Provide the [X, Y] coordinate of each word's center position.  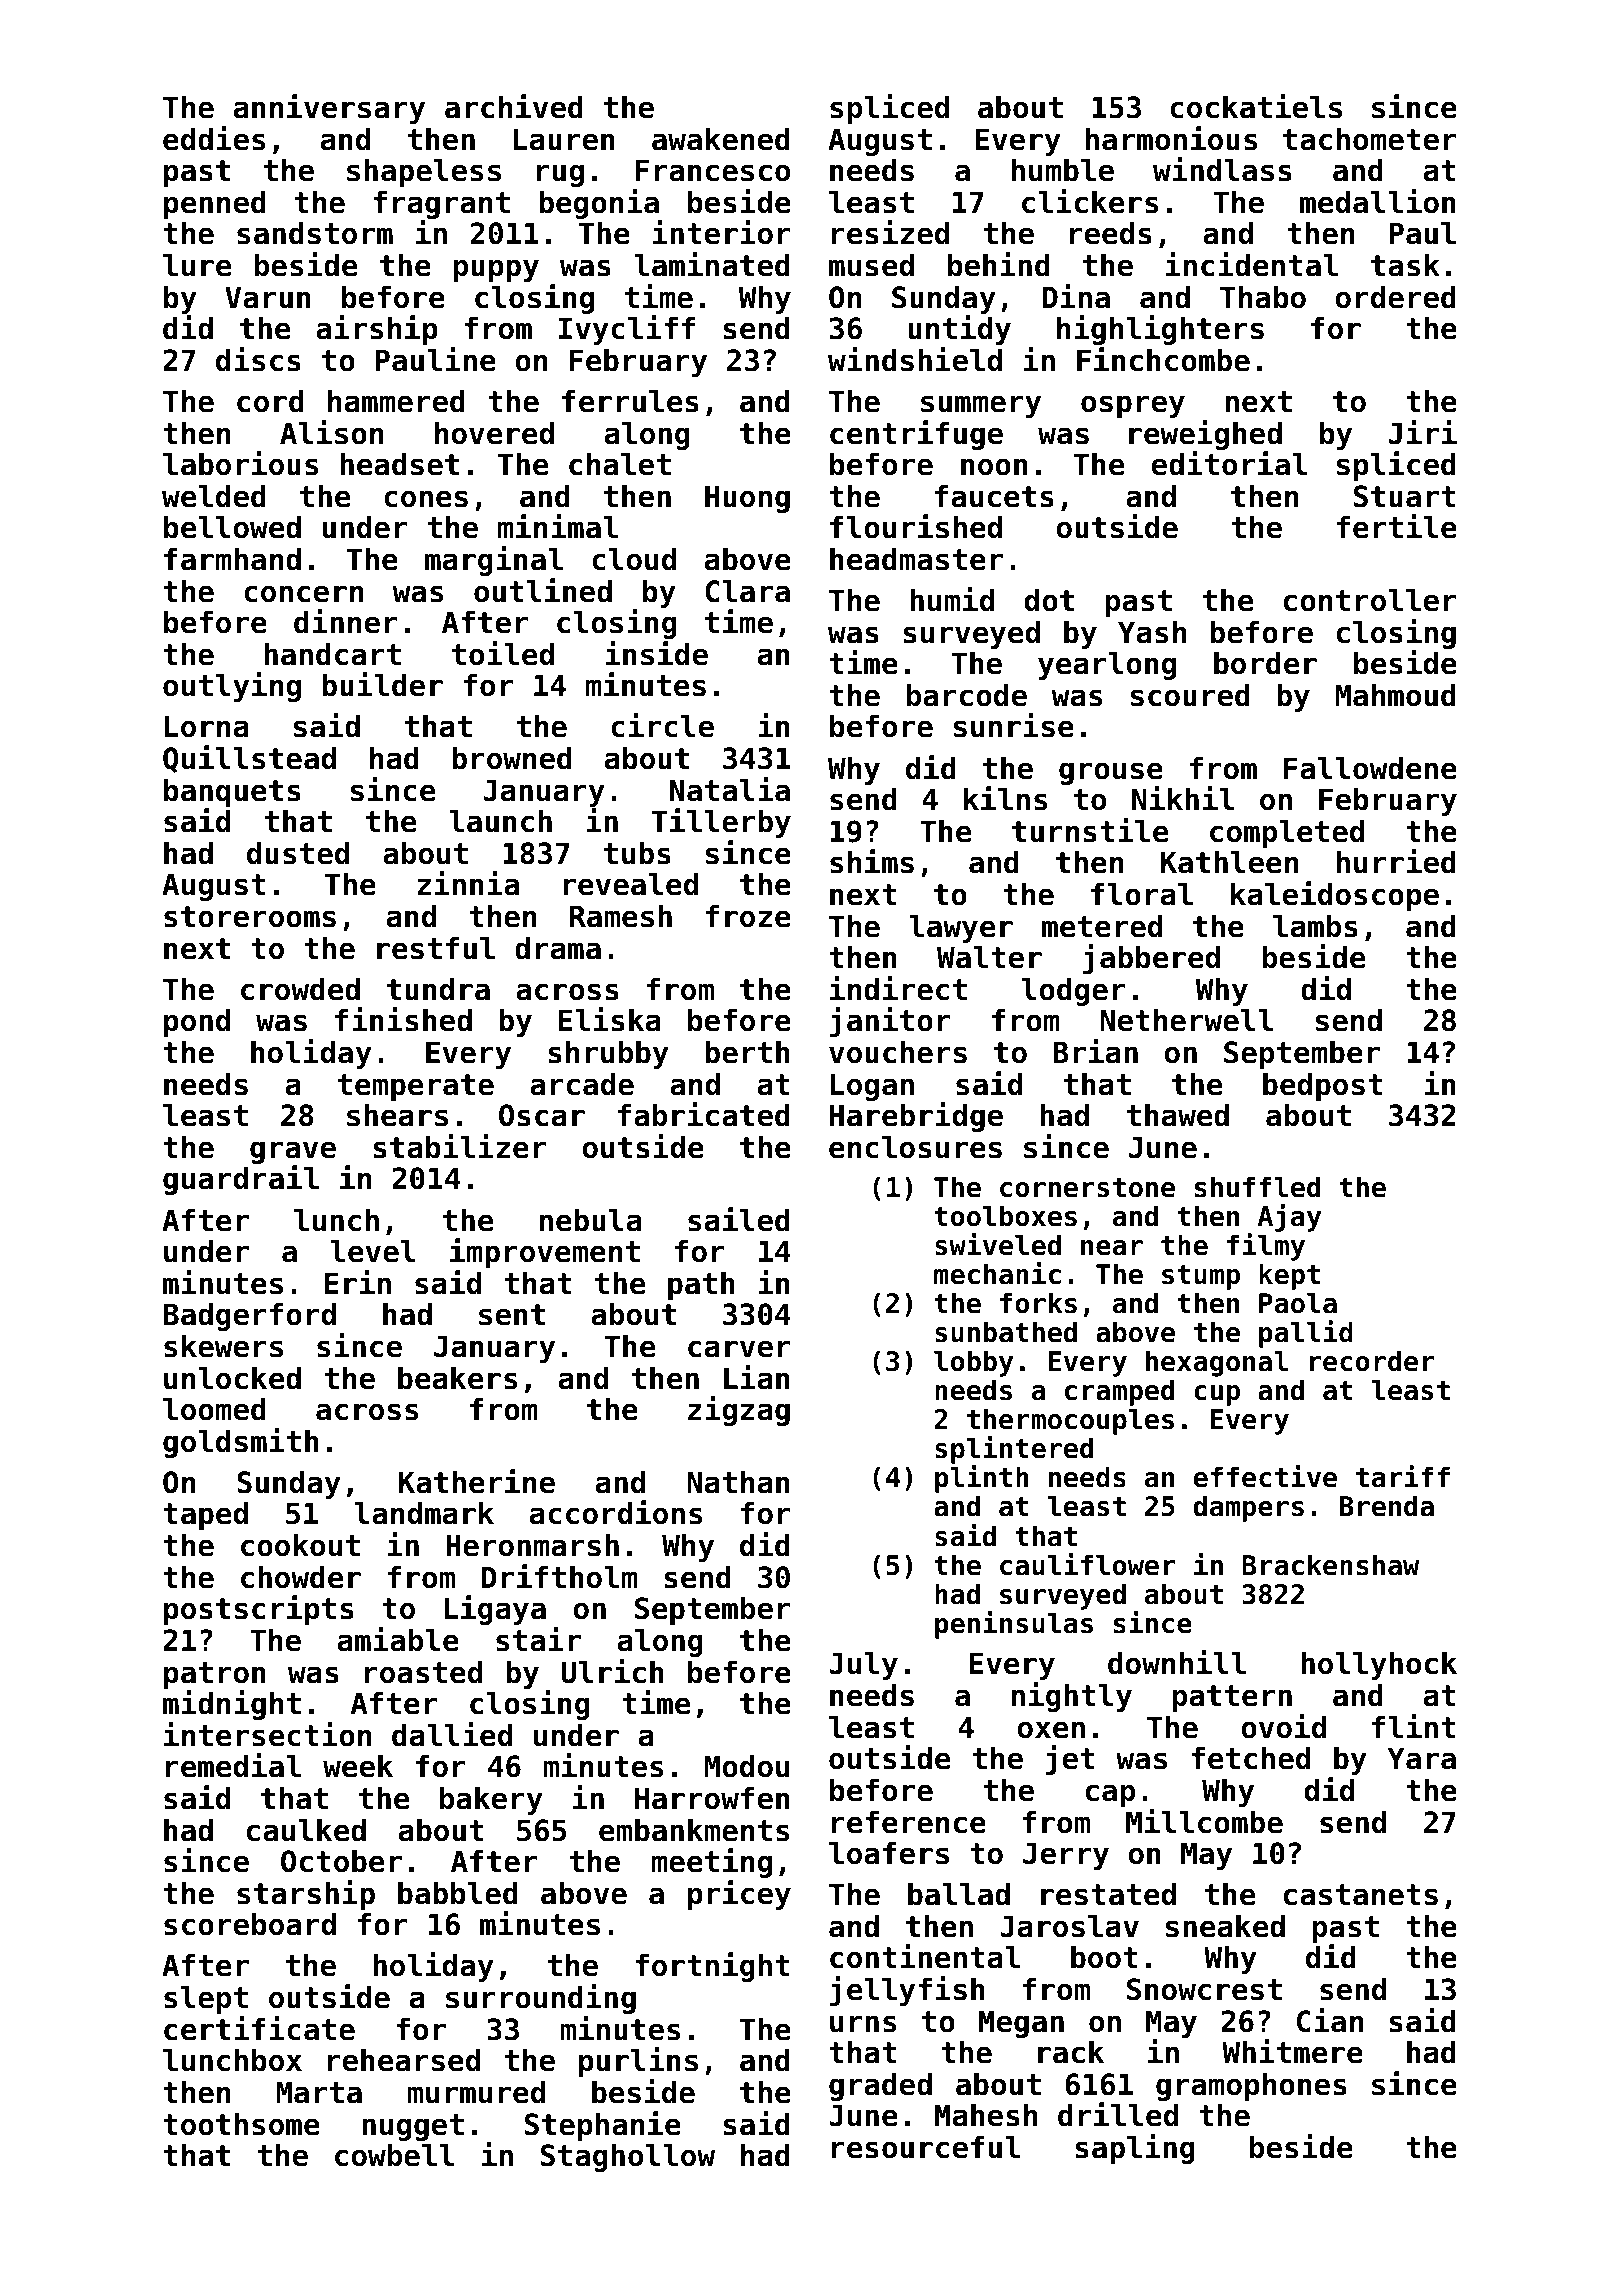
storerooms [250, 917]
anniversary [329, 109]
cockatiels [1256, 106]
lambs [1315, 926]
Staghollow [628, 2158]
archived [514, 106]
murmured [476, 2092]
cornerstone [1087, 1188]
